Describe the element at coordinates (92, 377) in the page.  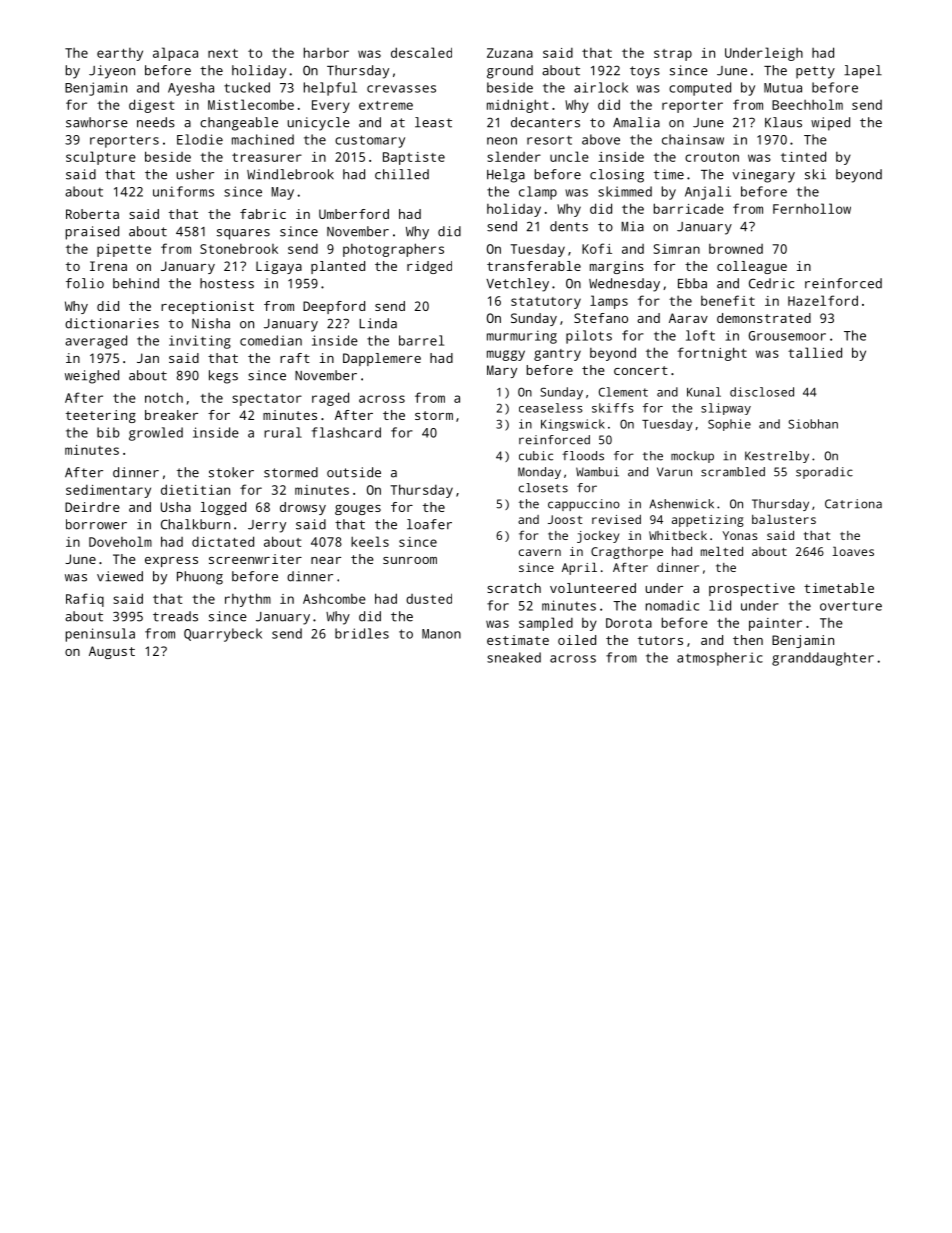
I see `weighed` at that location.
